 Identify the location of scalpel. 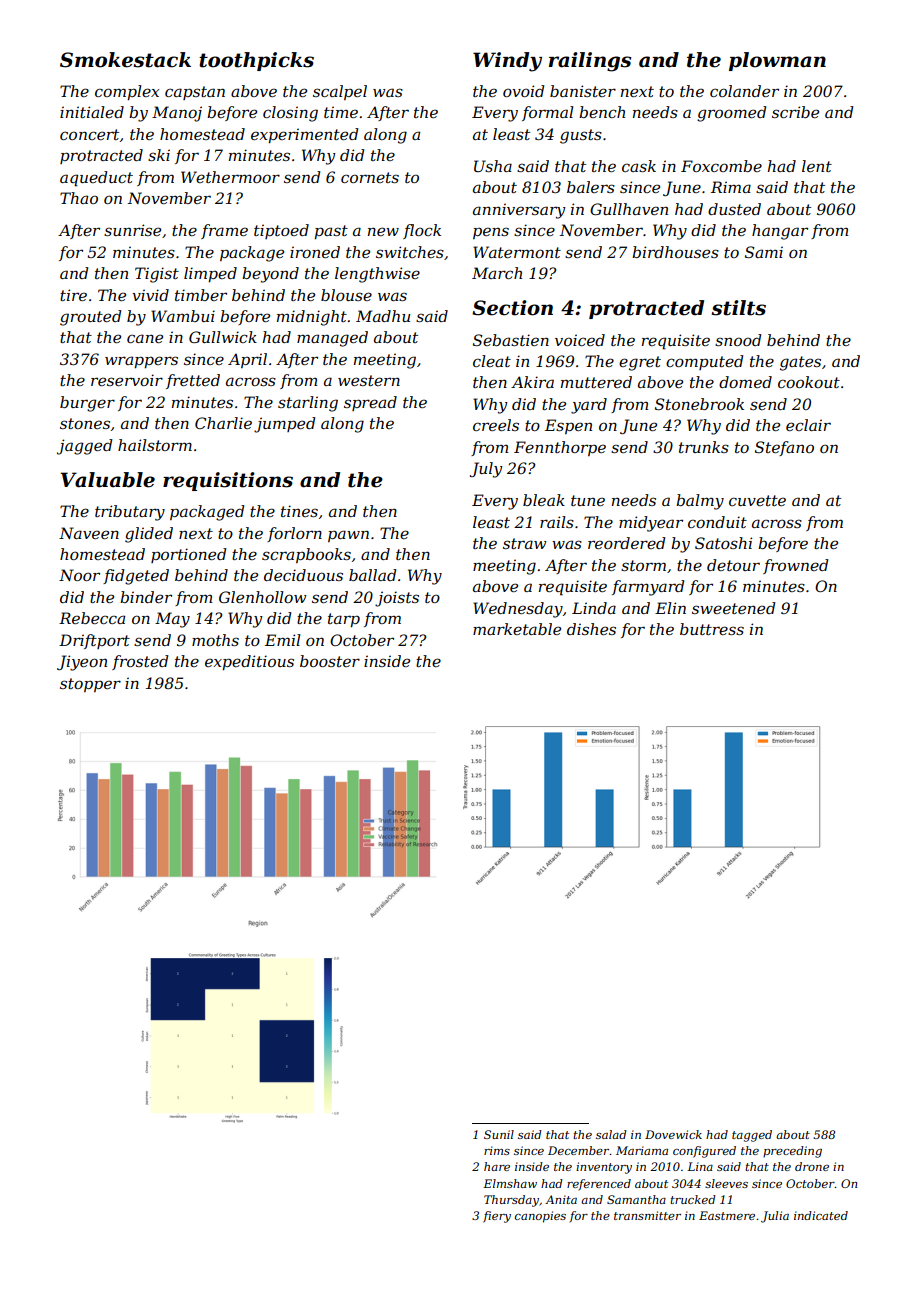
(340, 92).
